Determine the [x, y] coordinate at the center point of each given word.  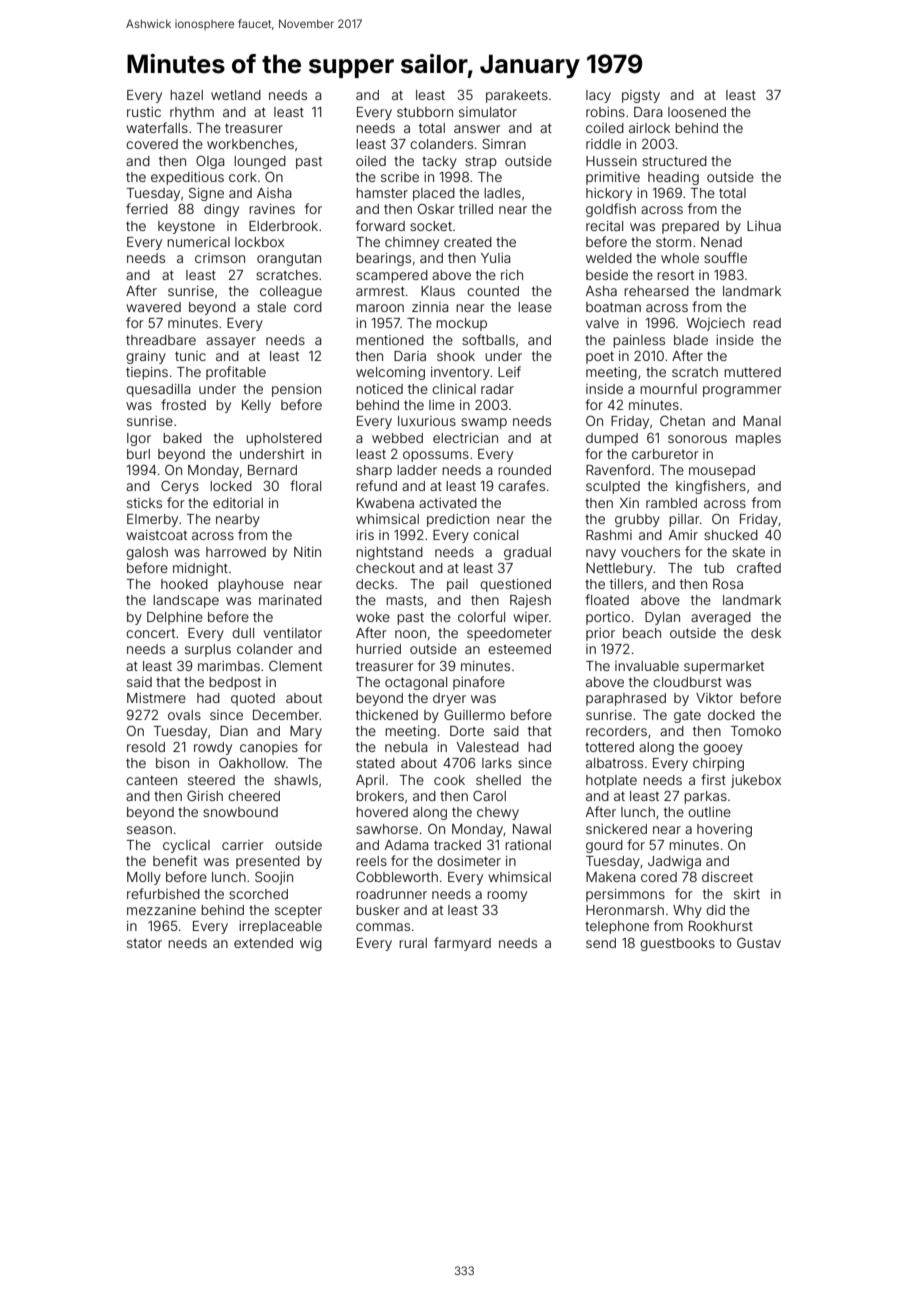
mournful [668, 388]
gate [687, 717]
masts [404, 600]
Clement [295, 665]
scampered [392, 276]
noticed [379, 389]
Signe [206, 194]
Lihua [764, 226]
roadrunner [391, 894]
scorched [258, 894]
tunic [190, 356]
